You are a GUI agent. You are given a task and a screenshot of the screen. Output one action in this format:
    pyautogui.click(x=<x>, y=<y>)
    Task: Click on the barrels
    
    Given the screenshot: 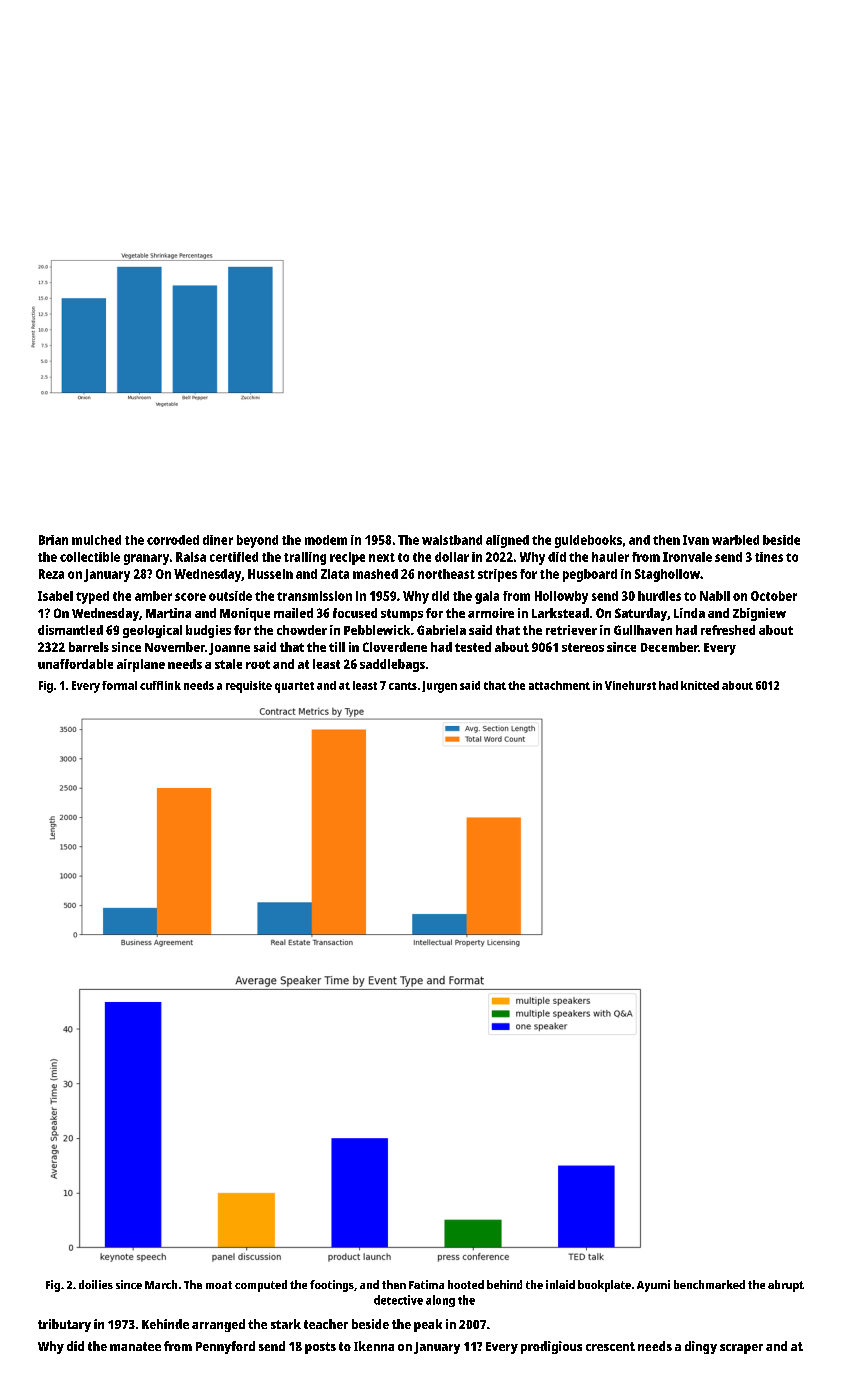 What is the action you would take?
    pyautogui.click(x=89, y=647)
